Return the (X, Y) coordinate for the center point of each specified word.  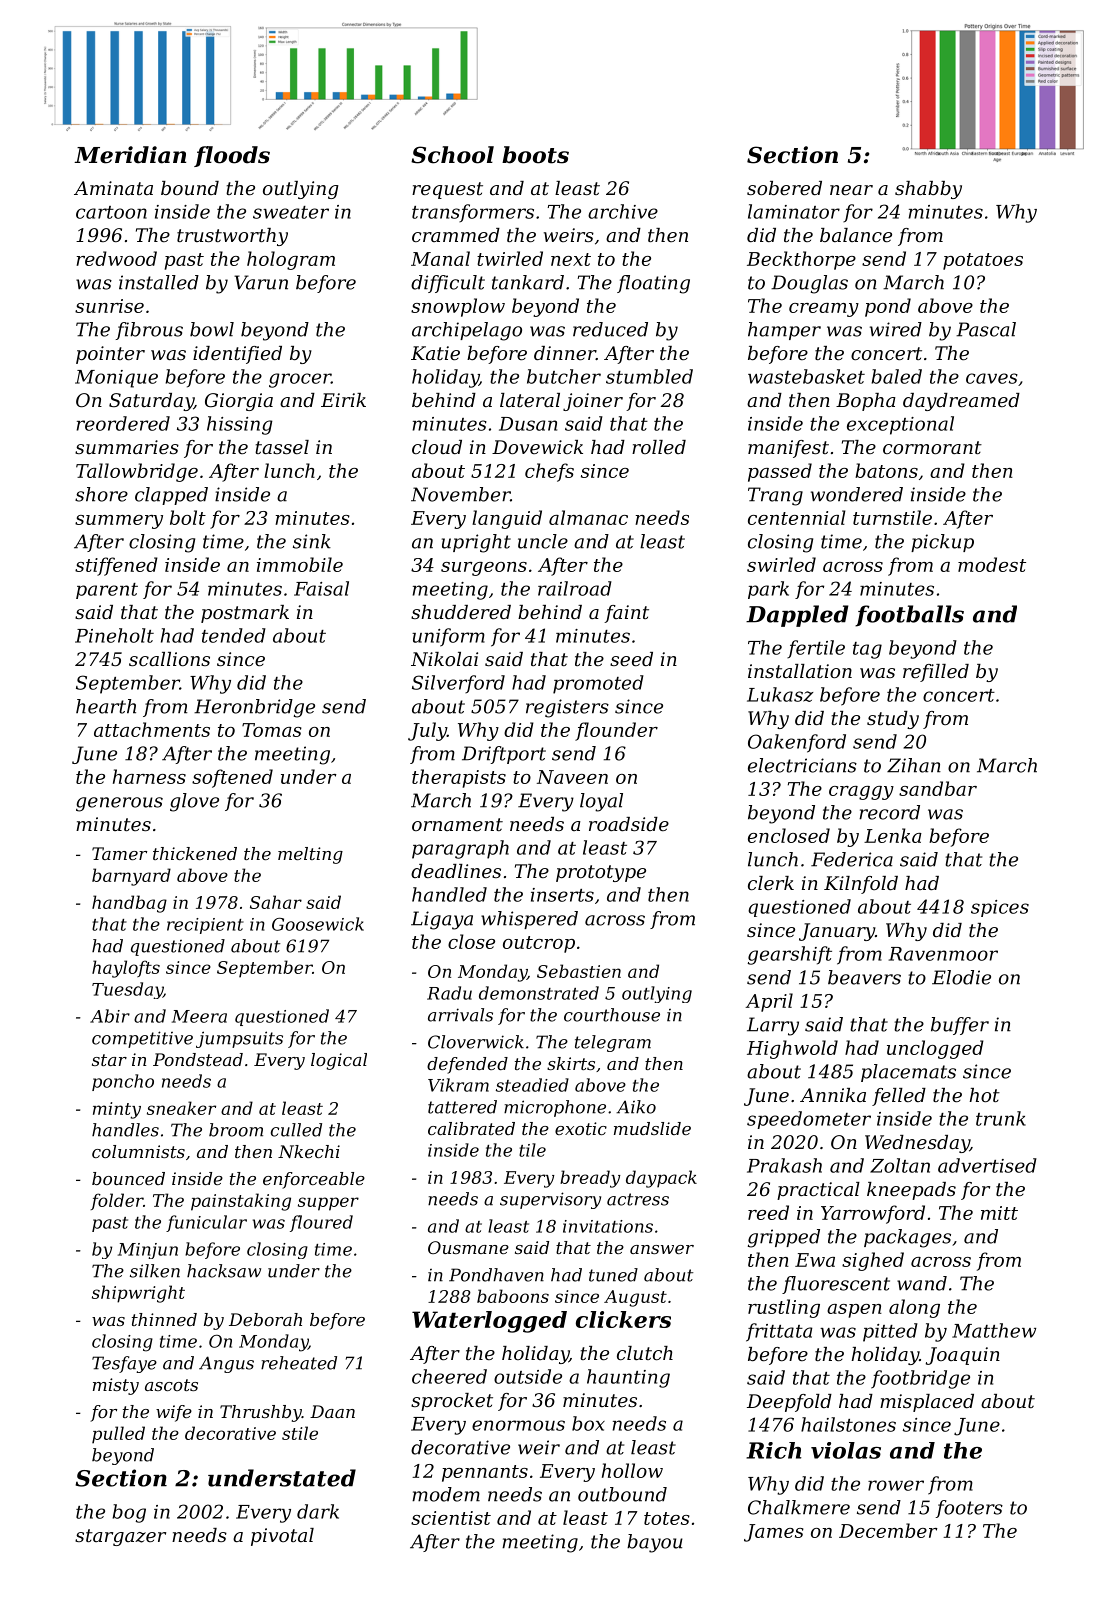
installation (800, 671)
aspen (854, 1311)
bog (129, 1513)
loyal (601, 802)
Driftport (504, 755)
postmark (245, 614)
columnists (138, 1151)
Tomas (272, 730)
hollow (632, 1470)
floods (232, 156)
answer (662, 1249)
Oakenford (797, 743)
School (452, 155)
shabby (928, 190)
